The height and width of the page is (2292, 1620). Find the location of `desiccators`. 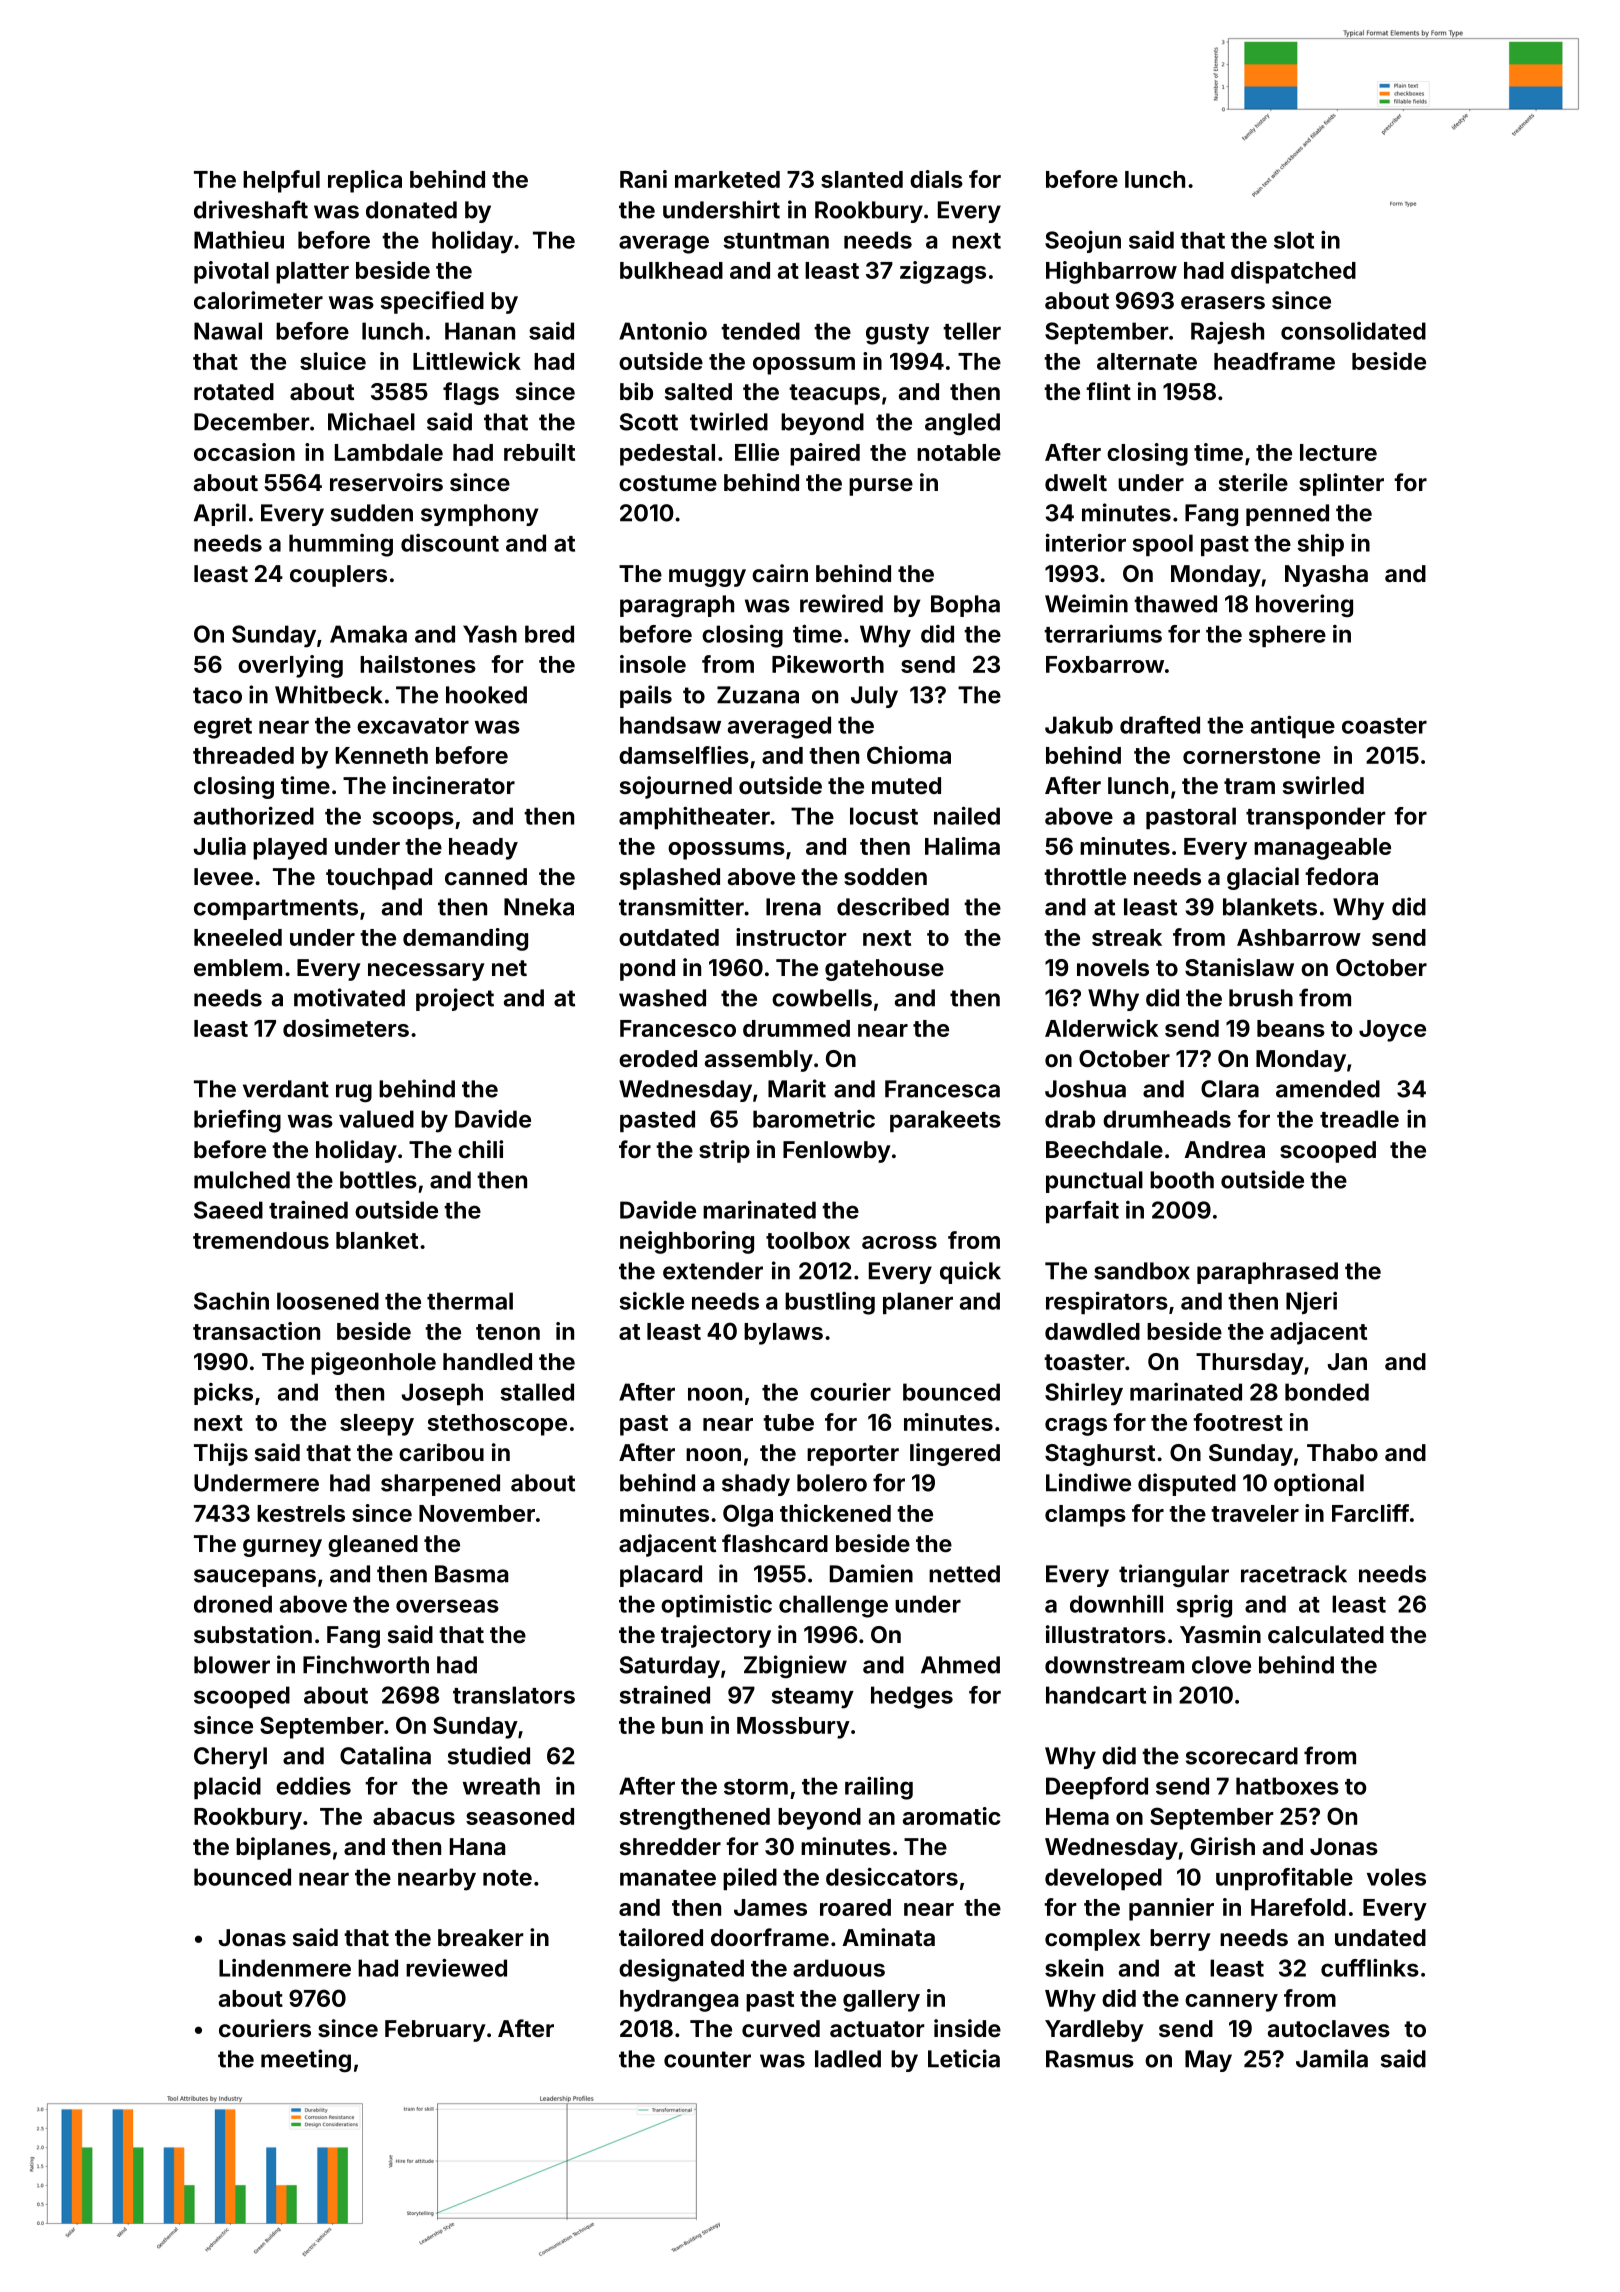

desiccators is located at coordinates (892, 1877).
